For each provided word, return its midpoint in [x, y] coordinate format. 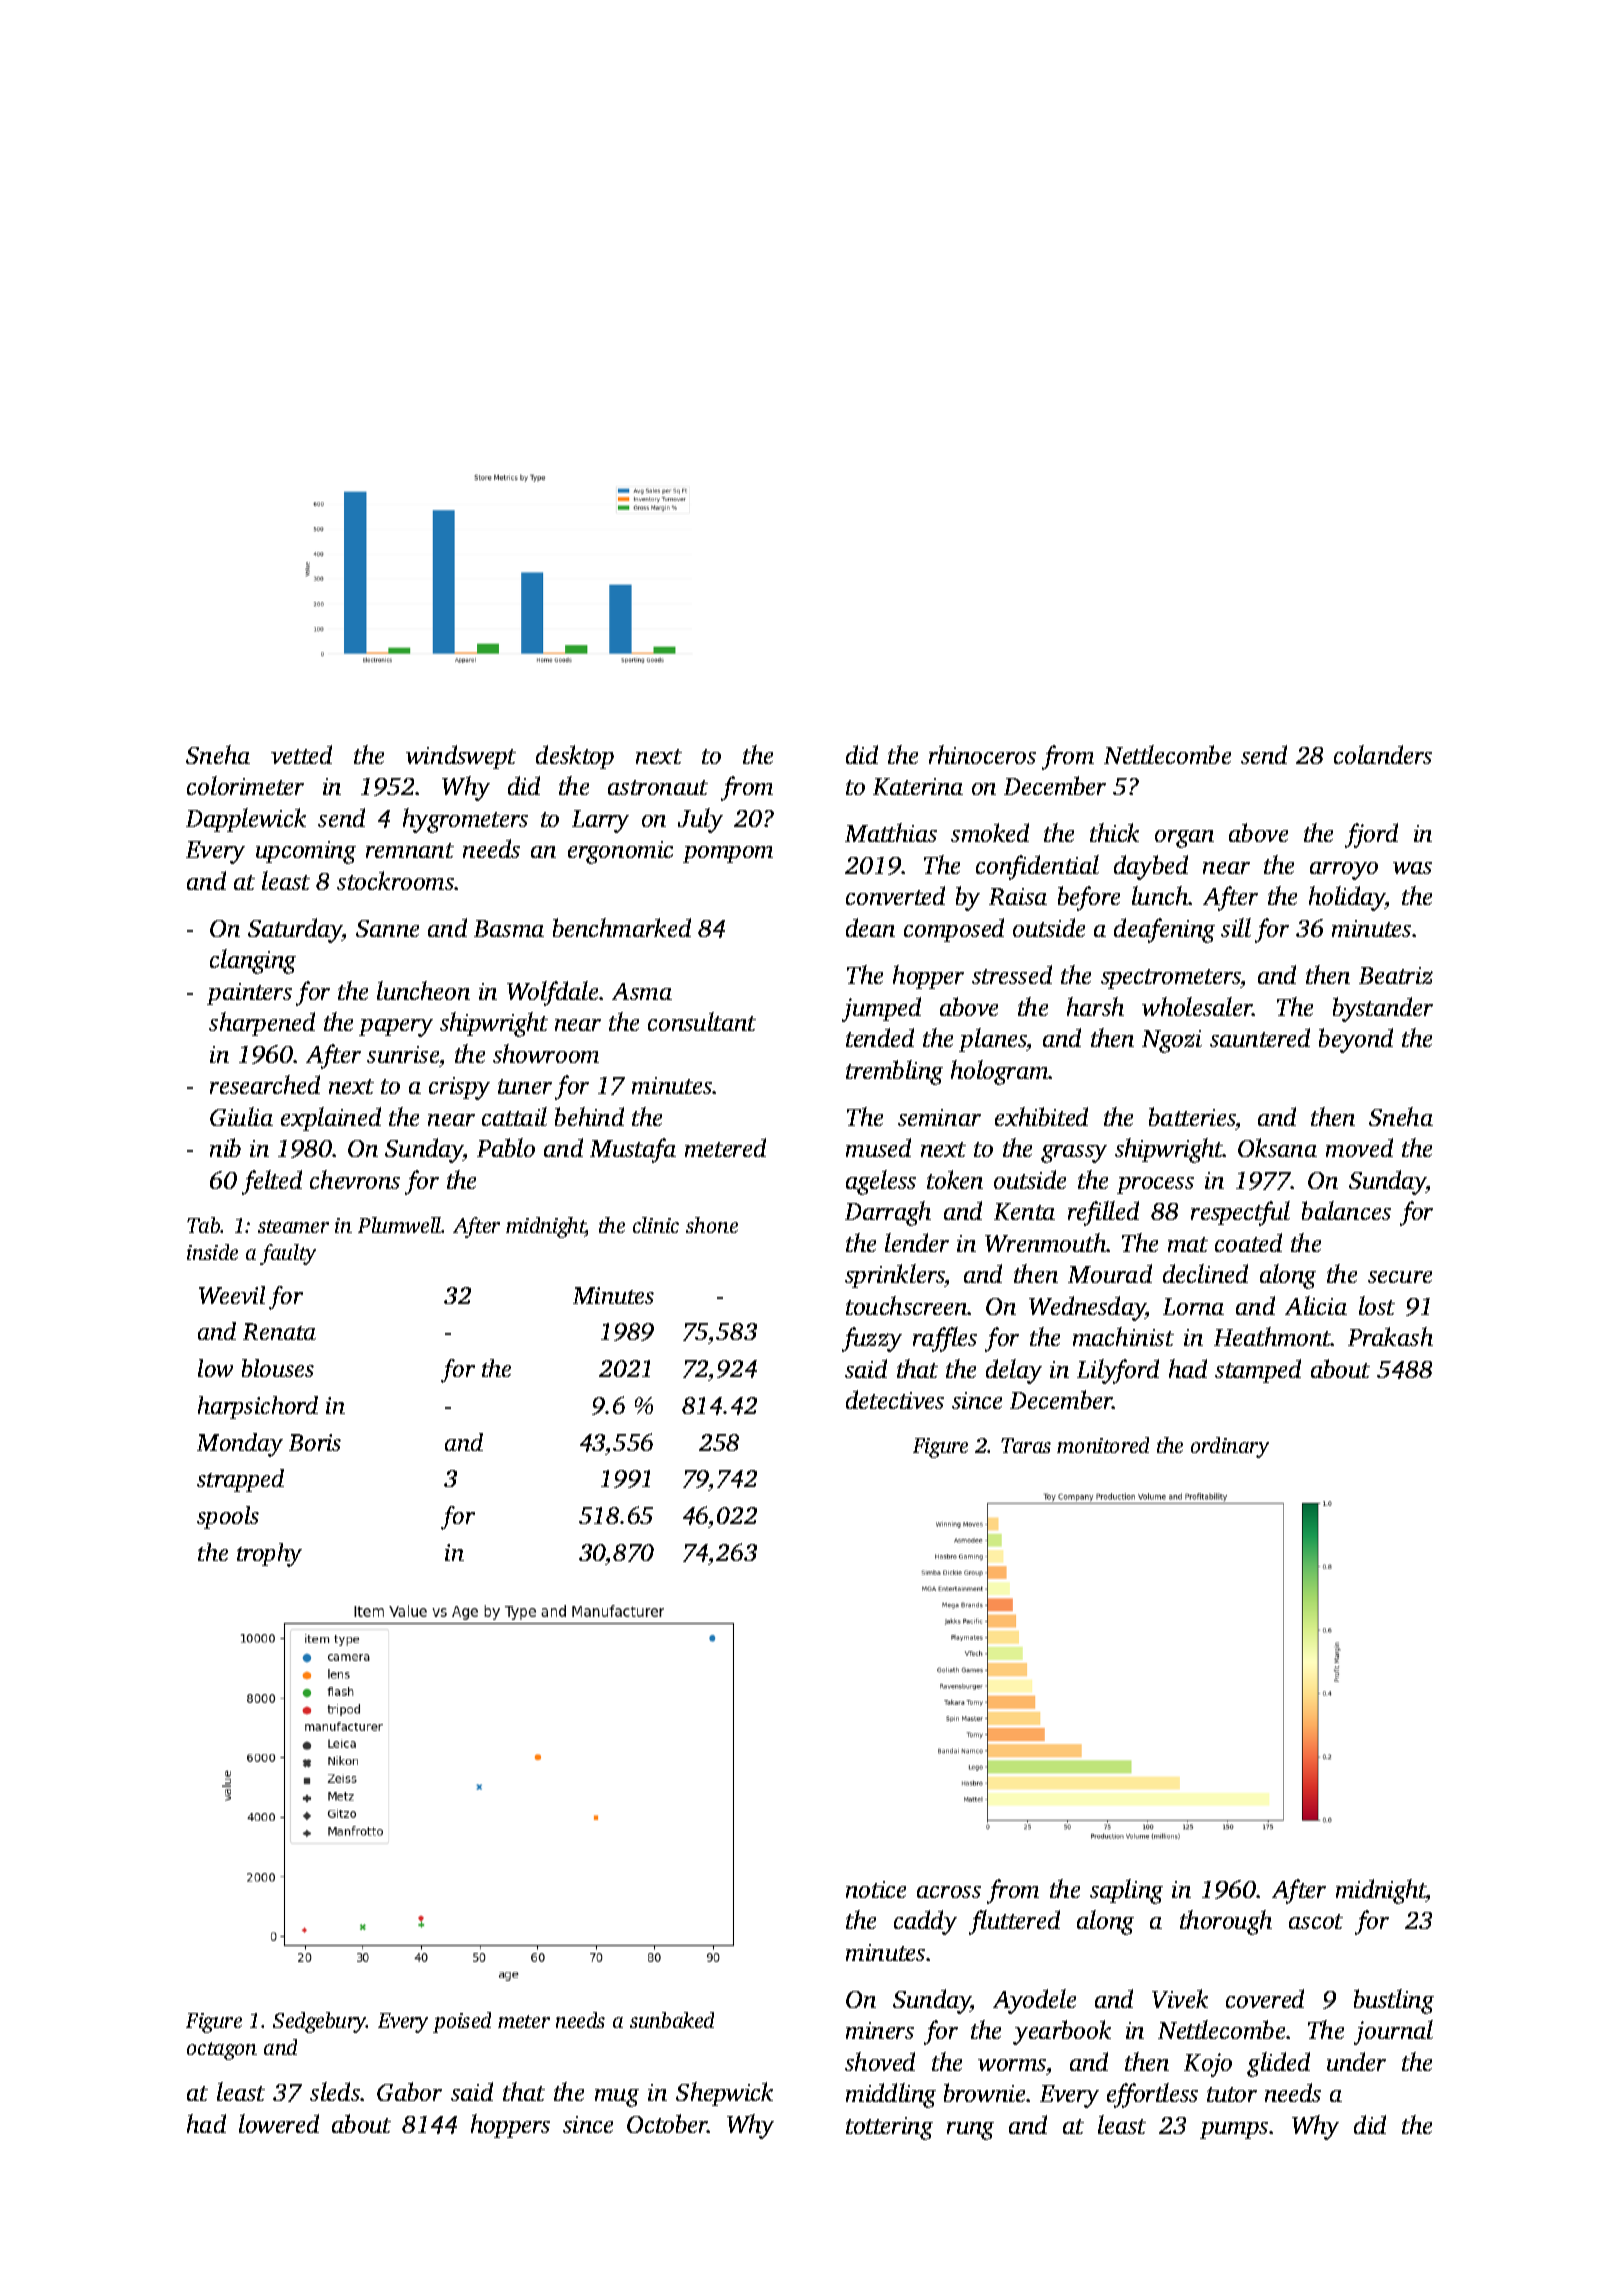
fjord [1371, 835]
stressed [1012, 974]
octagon [222, 2051]
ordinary [1230, 1447]
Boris [315, 1442]
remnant [410, 850]
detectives [895, 1399]
